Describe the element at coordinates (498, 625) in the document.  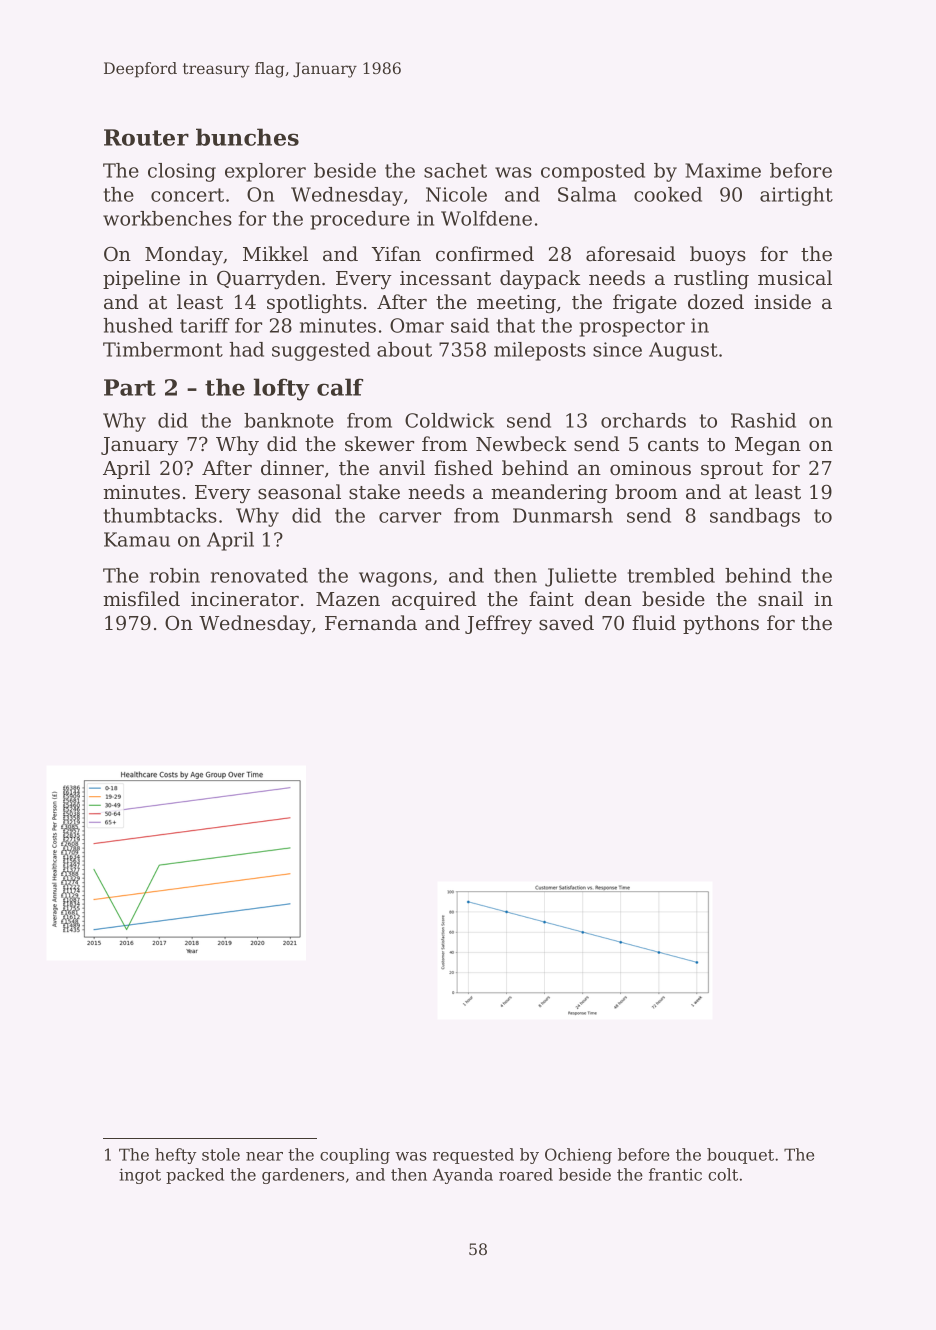
I see `Jeffrey` at that location.
